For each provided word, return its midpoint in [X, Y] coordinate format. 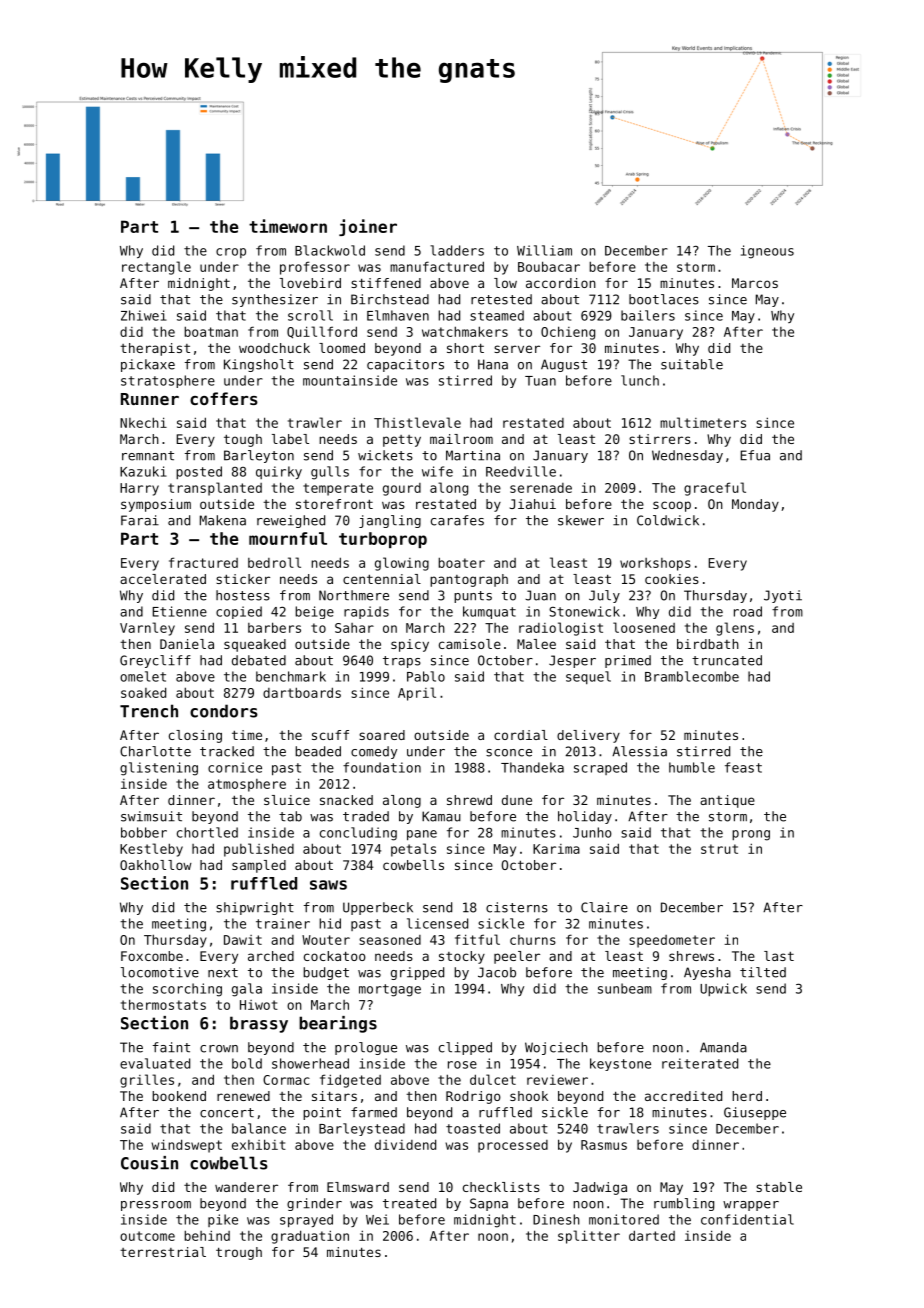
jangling [390, 521]
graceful [715, 489]
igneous [767, 252]
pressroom [156, 1206]
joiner [368, 227]
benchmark [291, 676]
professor [315, 268]
